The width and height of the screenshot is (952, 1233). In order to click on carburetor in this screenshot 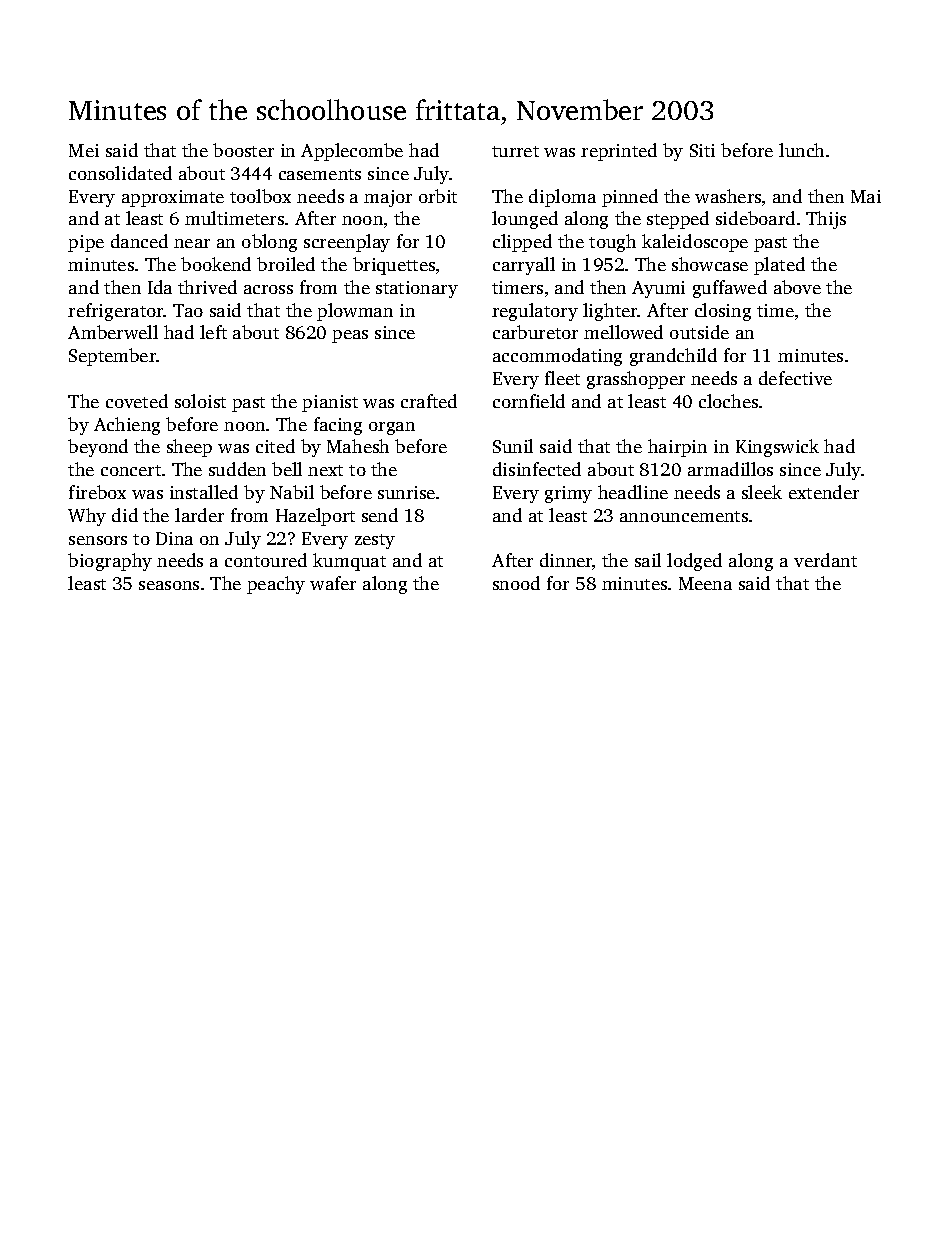, I will do `click(535, 332)`.
